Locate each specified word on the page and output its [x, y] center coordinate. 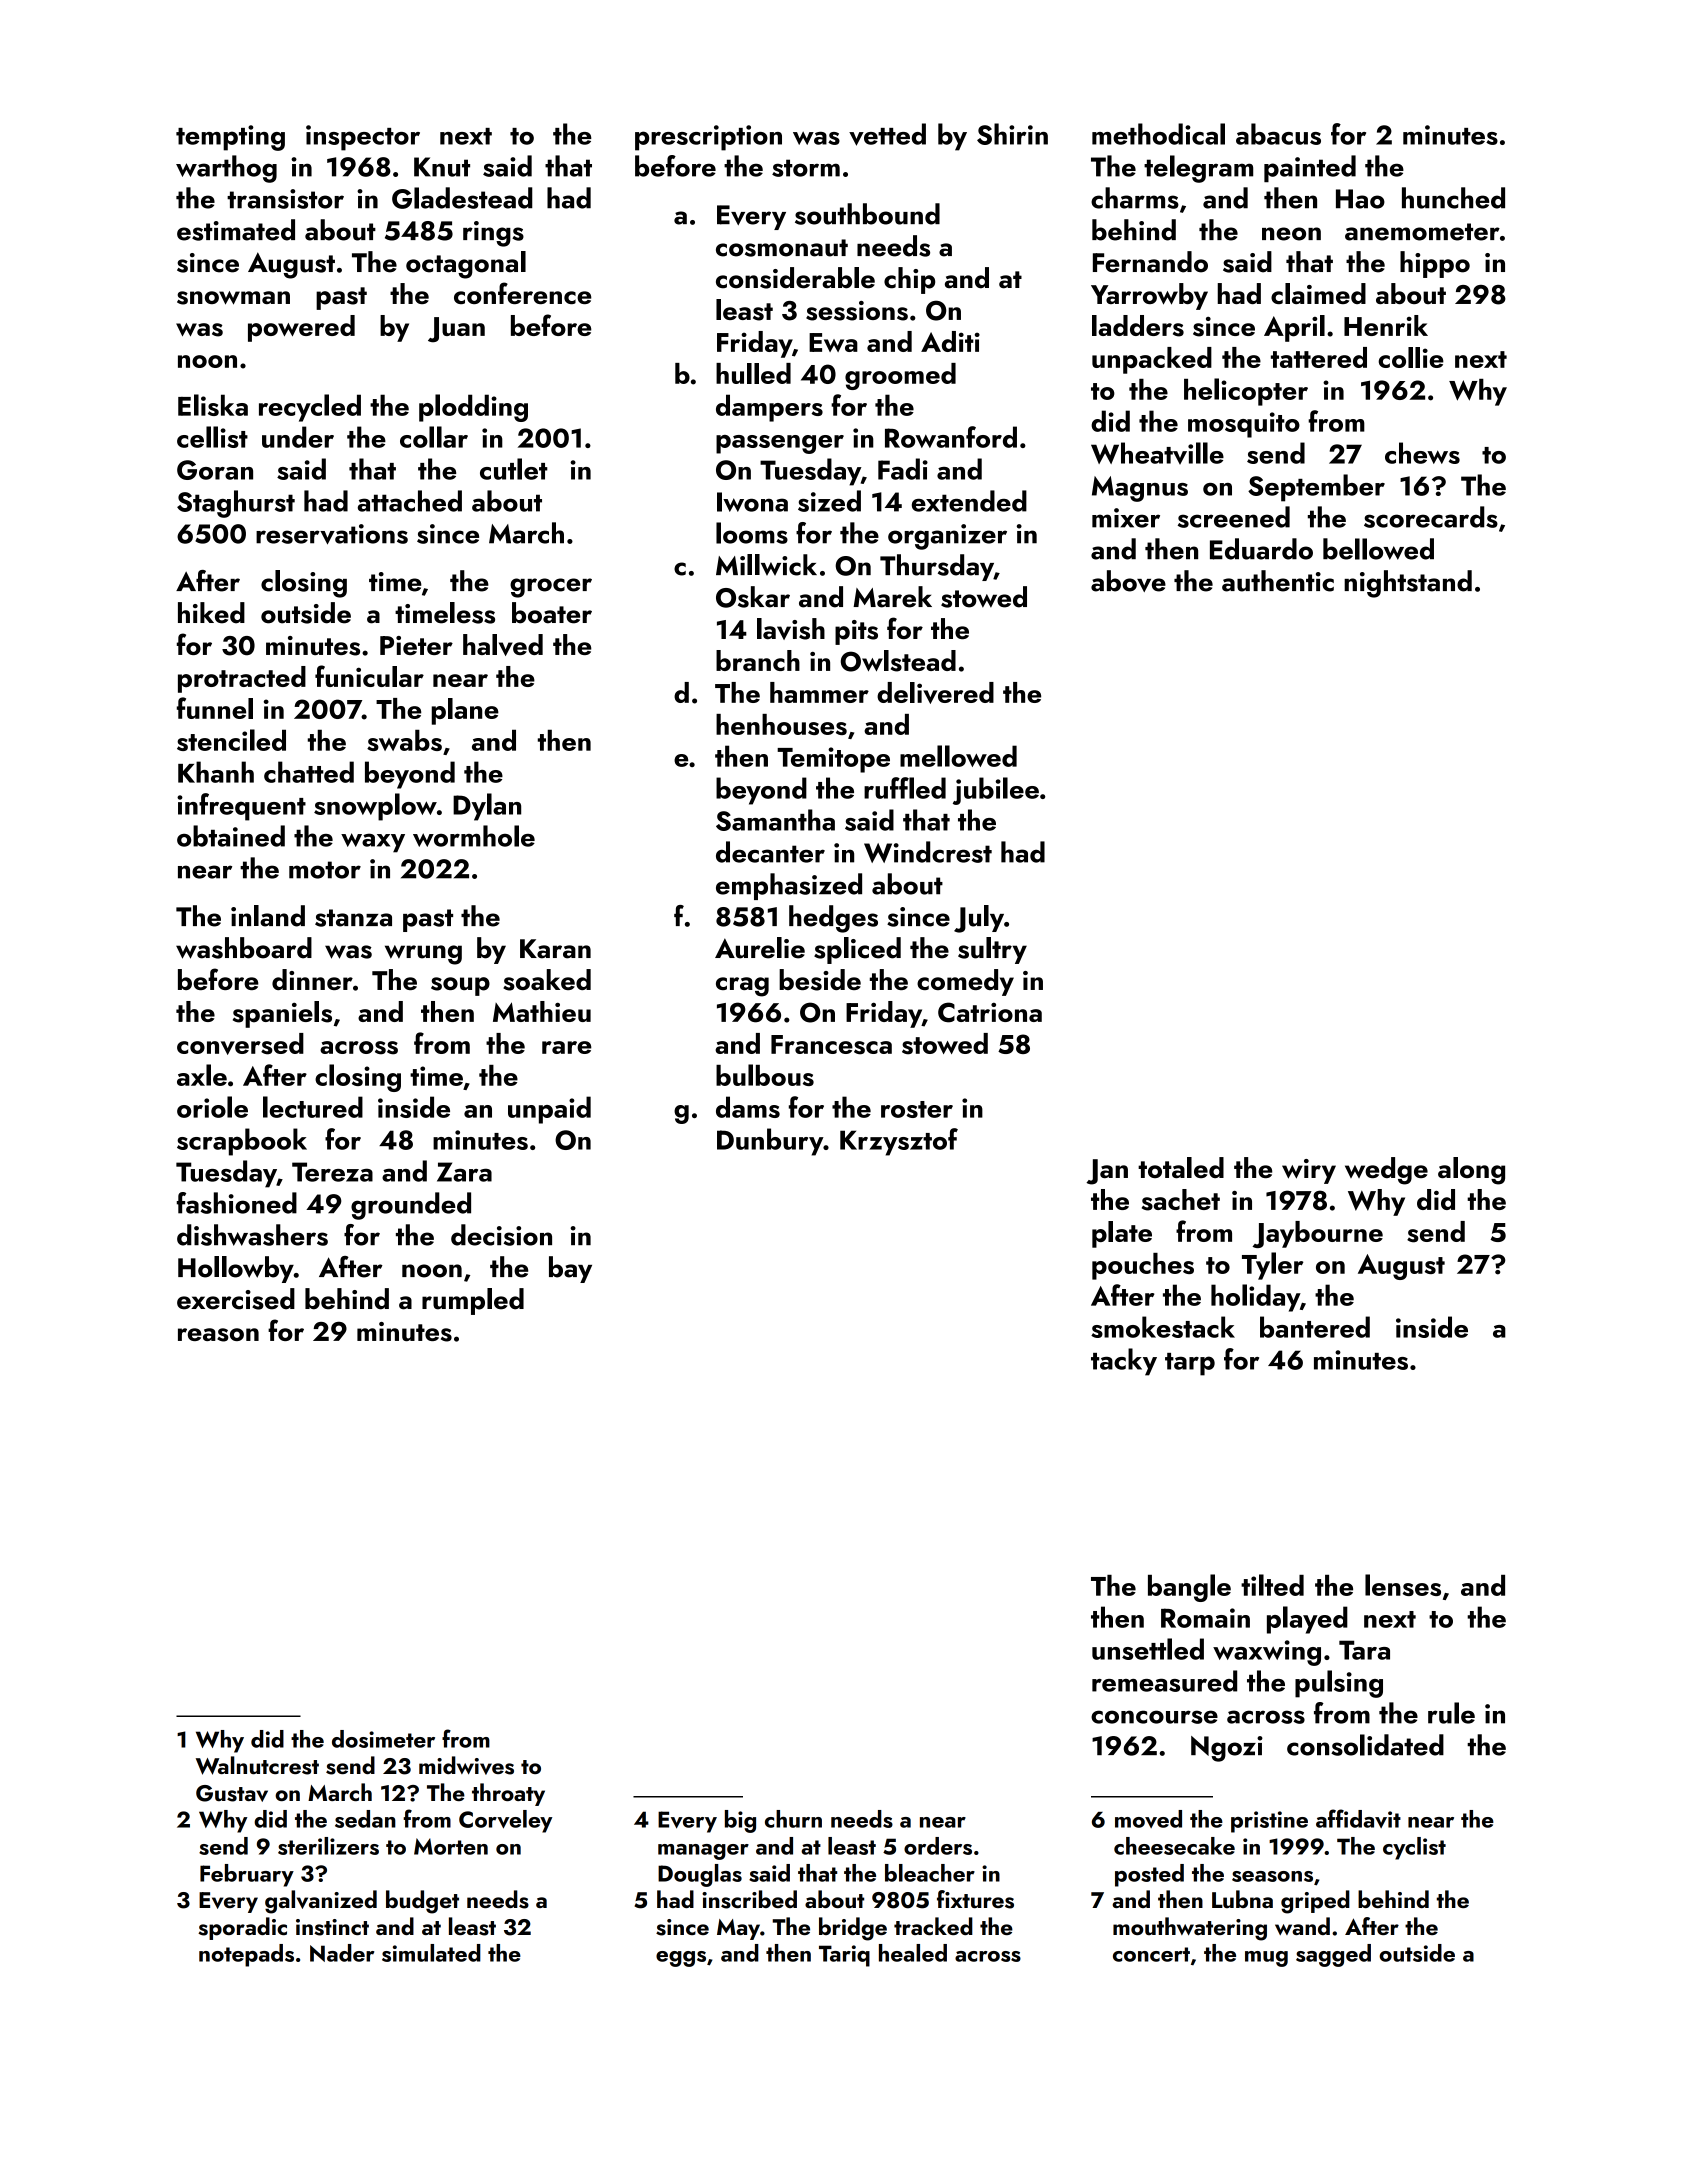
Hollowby [236, 1269]
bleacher [930, 1873]
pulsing [1339, 1684]
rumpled [473, 1301]
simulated [431, 1953]
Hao [1360, 199]
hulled [753, 373]
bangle [1189, 1588]
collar [434, 437]
